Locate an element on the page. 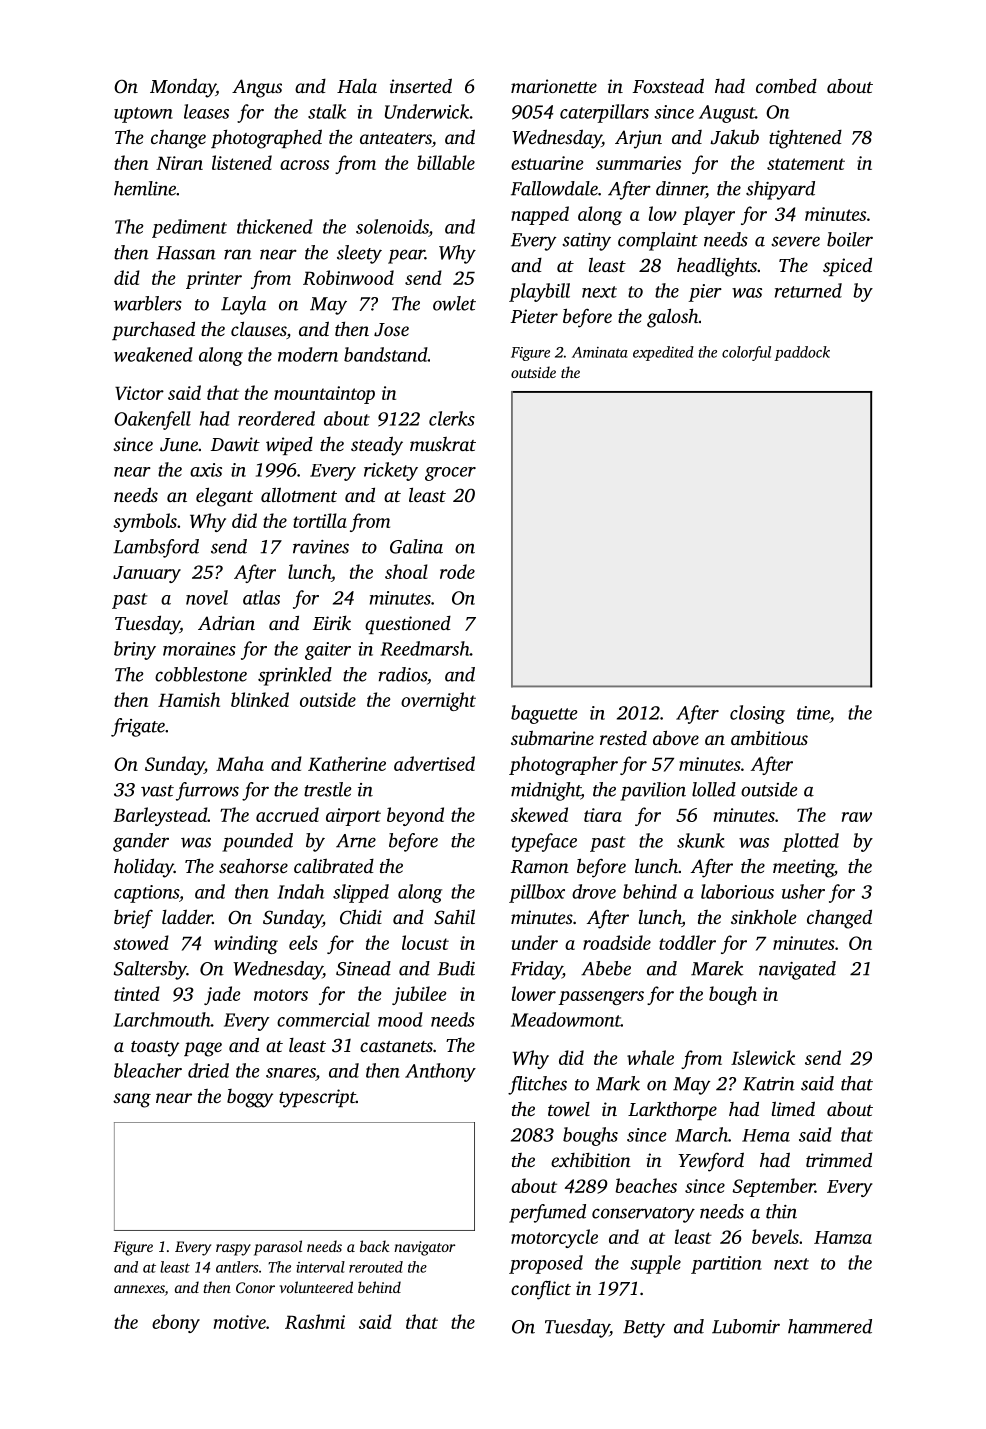 The width and height of the page is (986, 1429). Anthony is located at coordinates (440, 1072).
